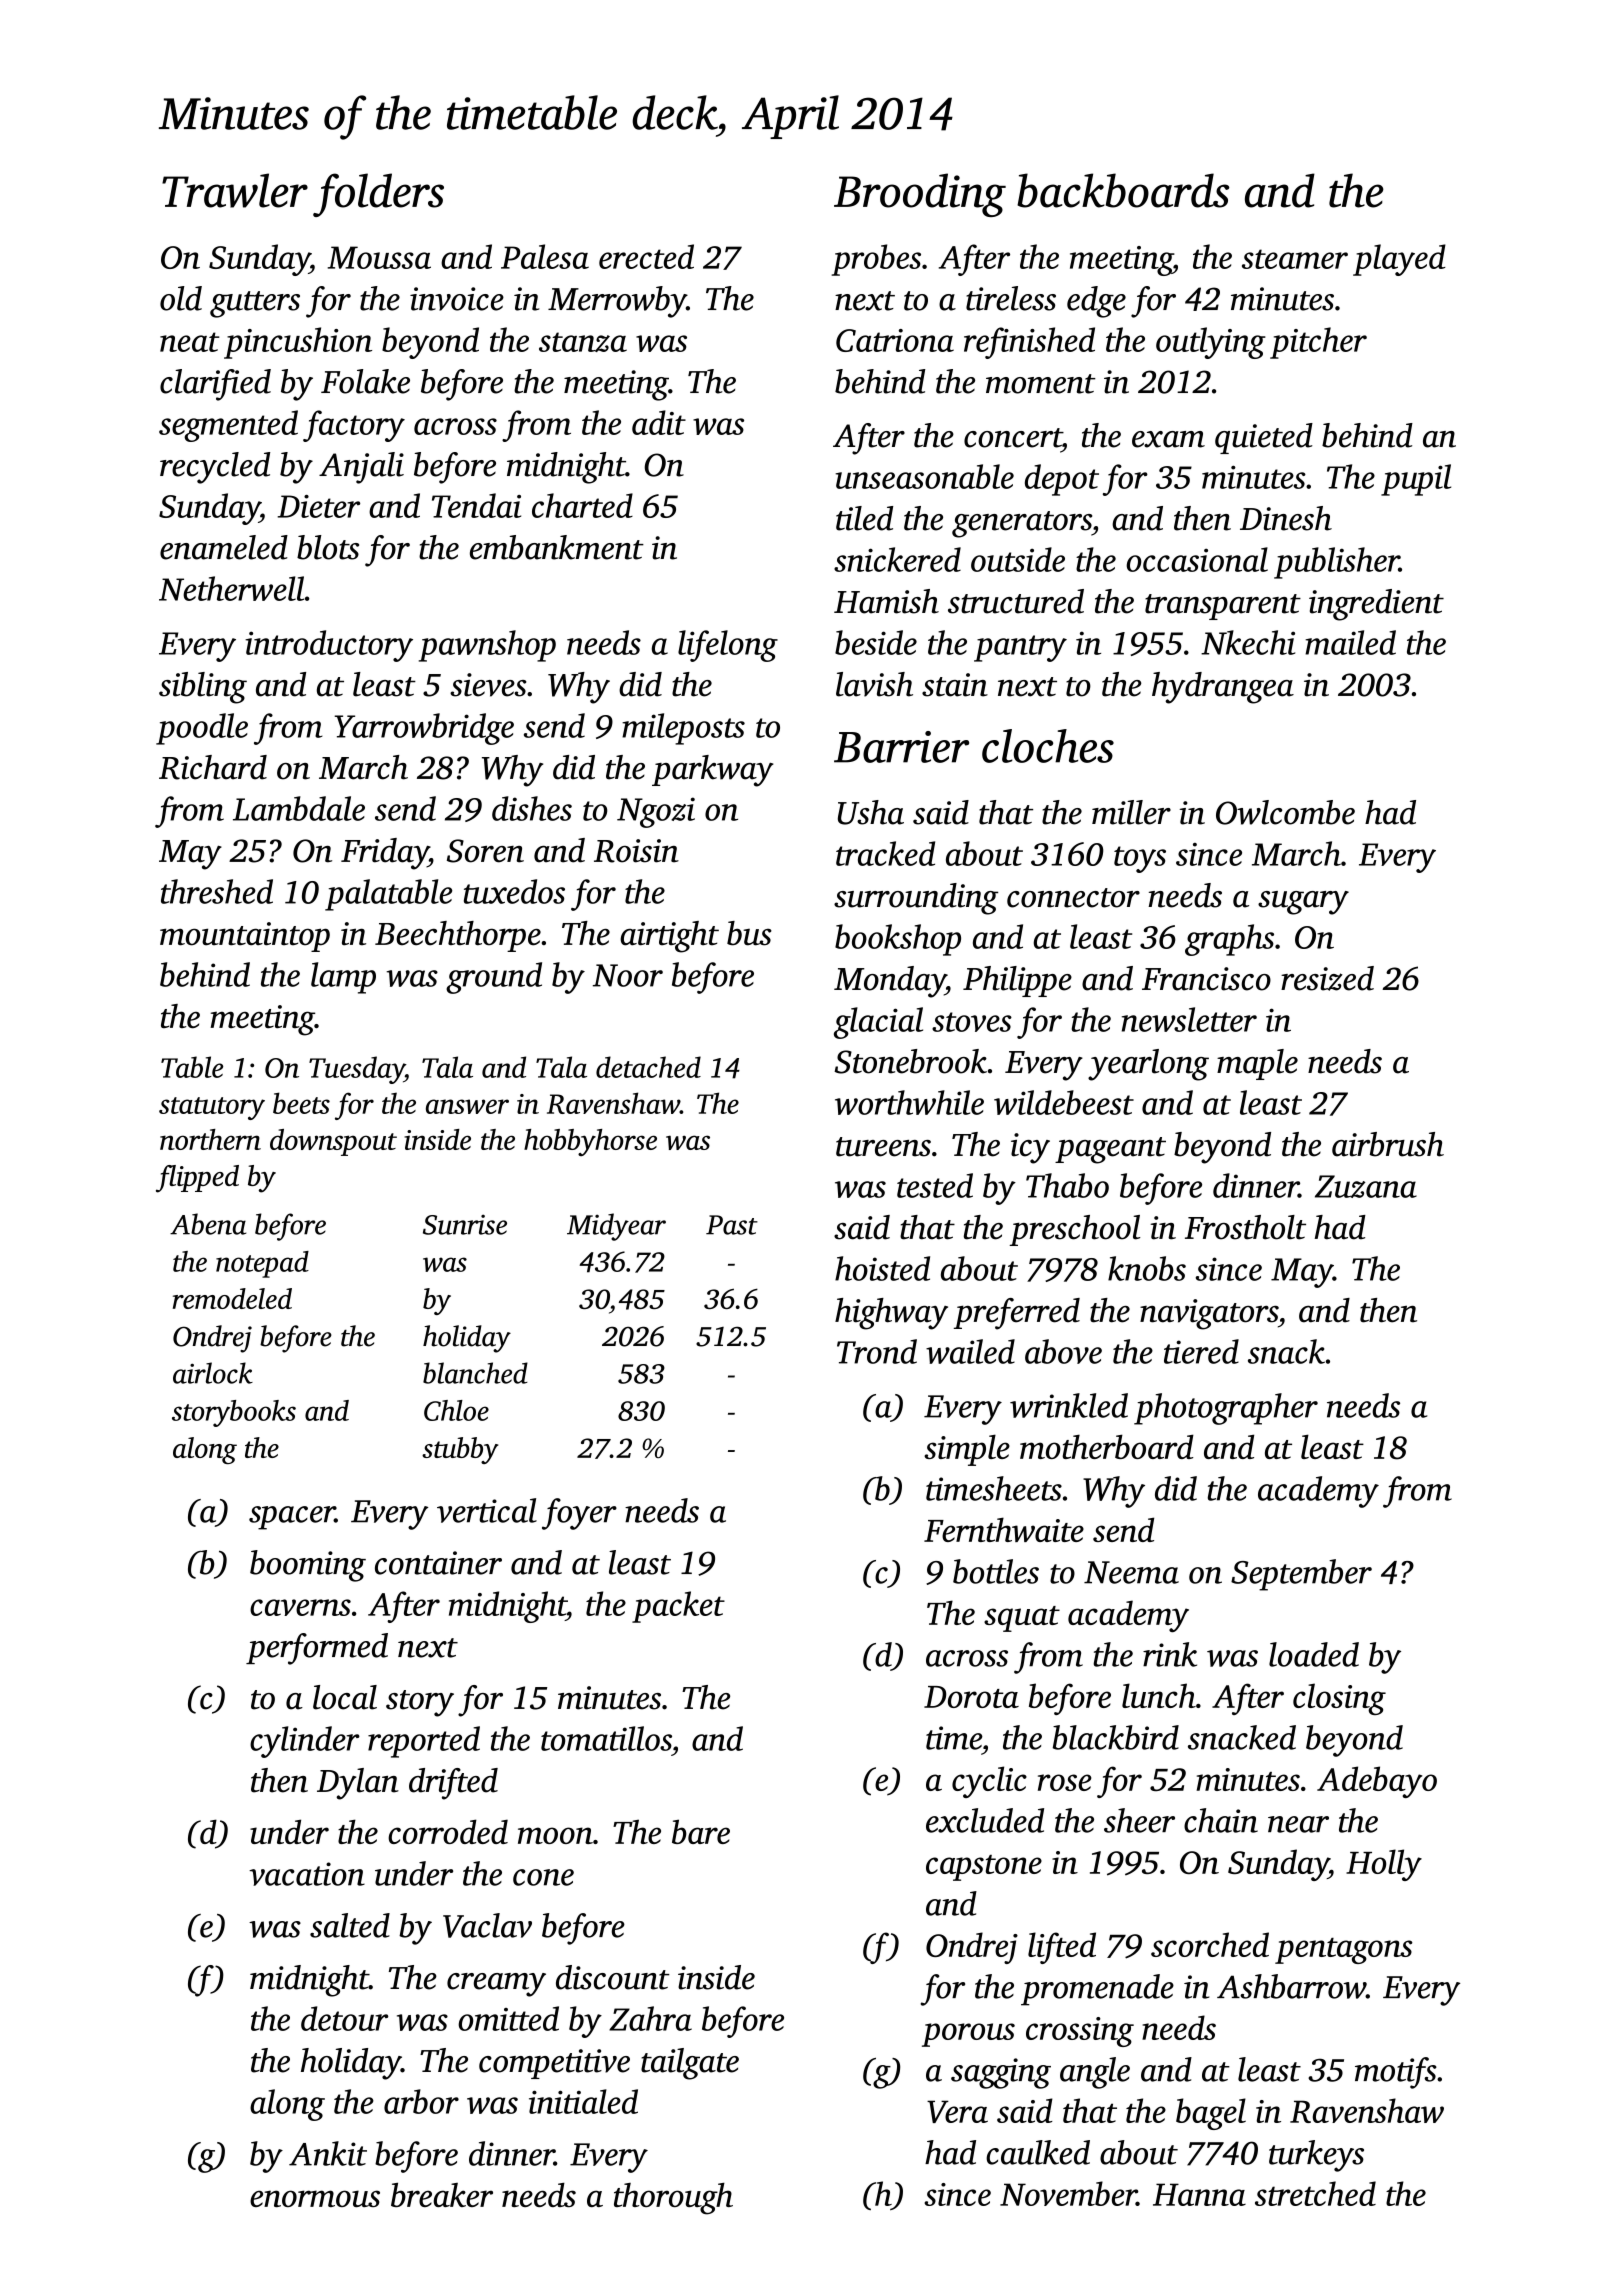 This page has height=2292, width=1620. I want to click on yearlong, so click(1148, 1065).
